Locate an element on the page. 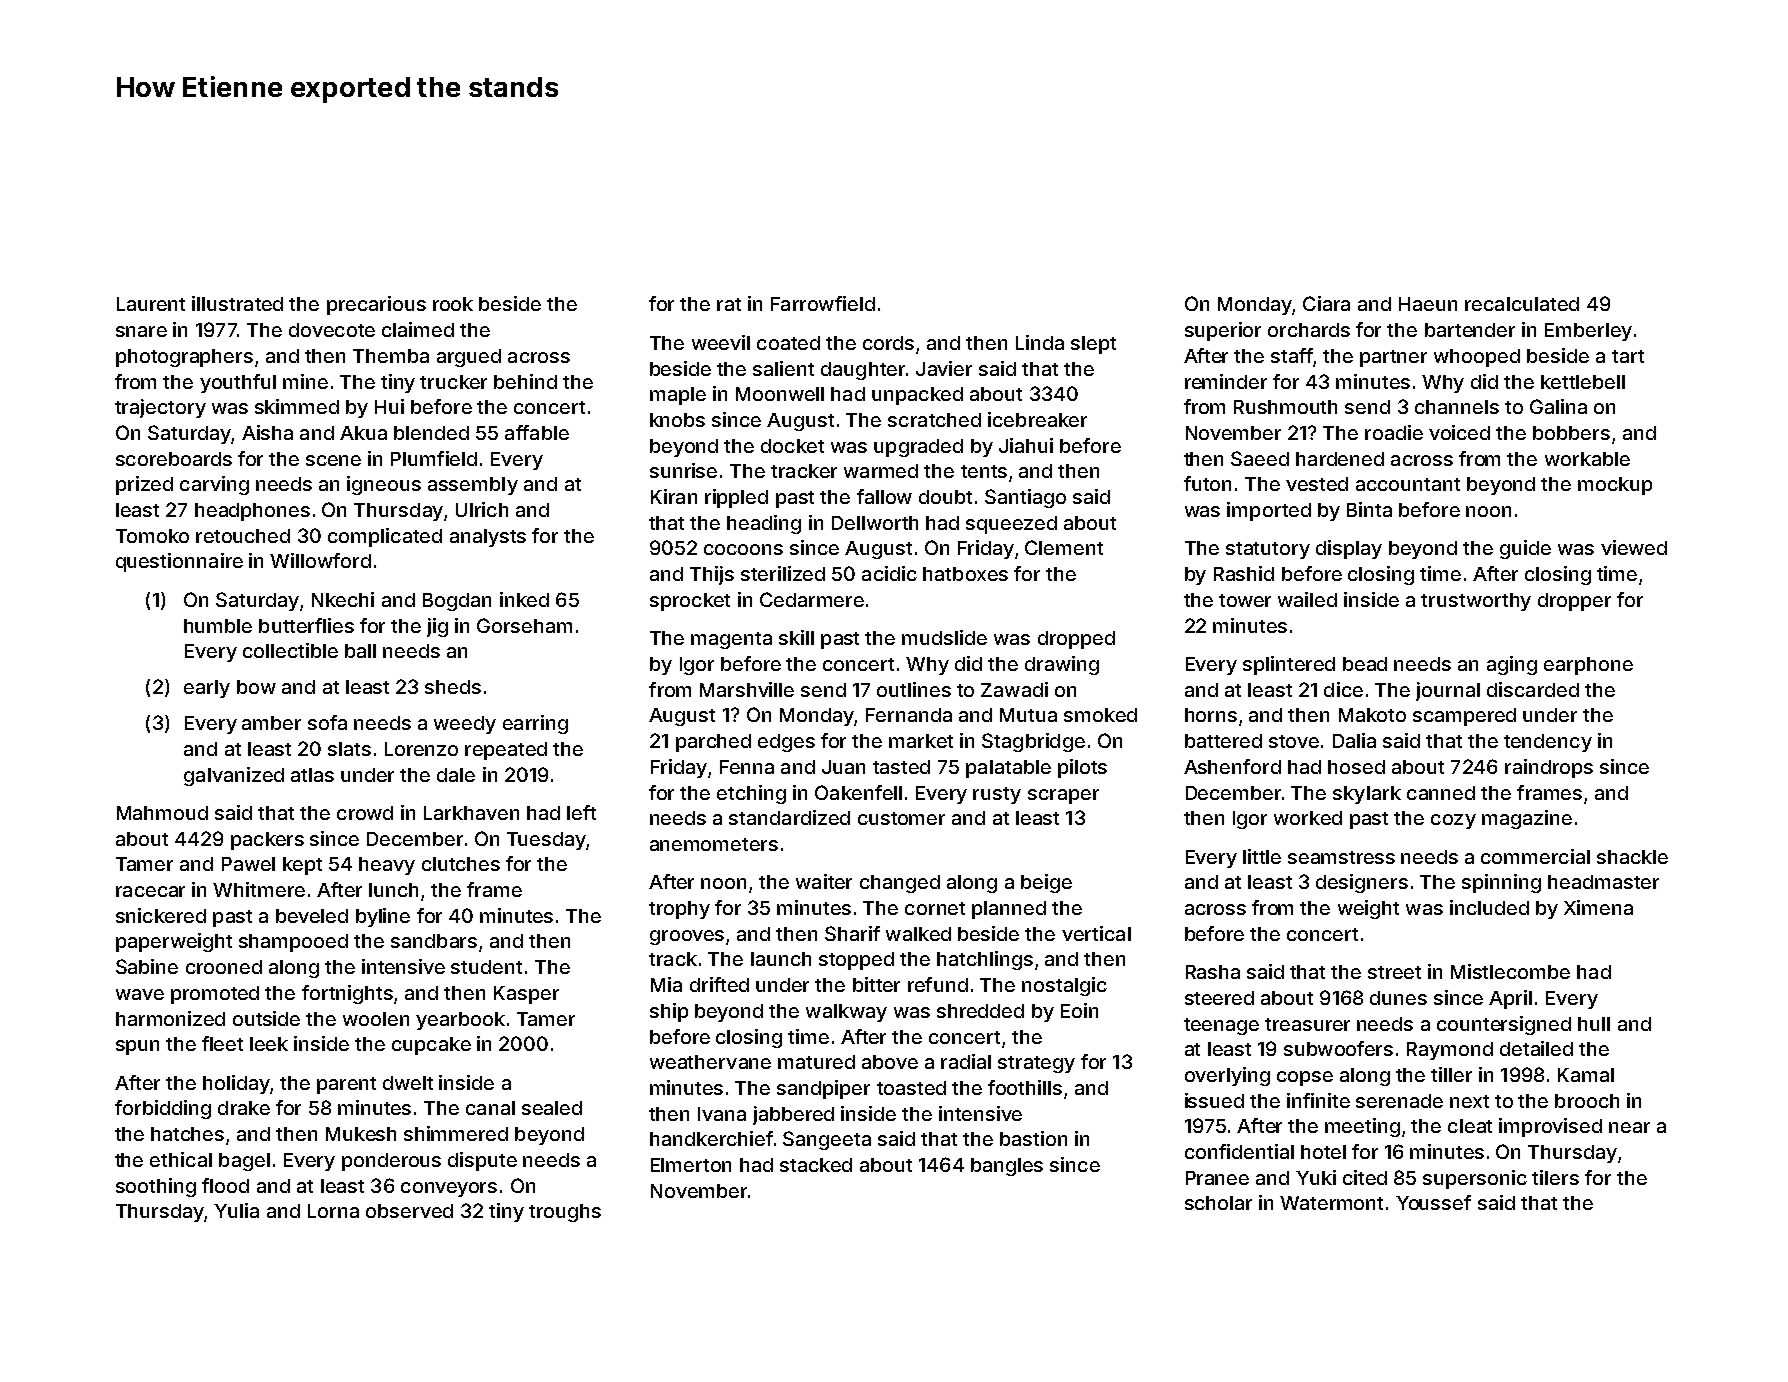  parched is located at coordinates (713, 743).
